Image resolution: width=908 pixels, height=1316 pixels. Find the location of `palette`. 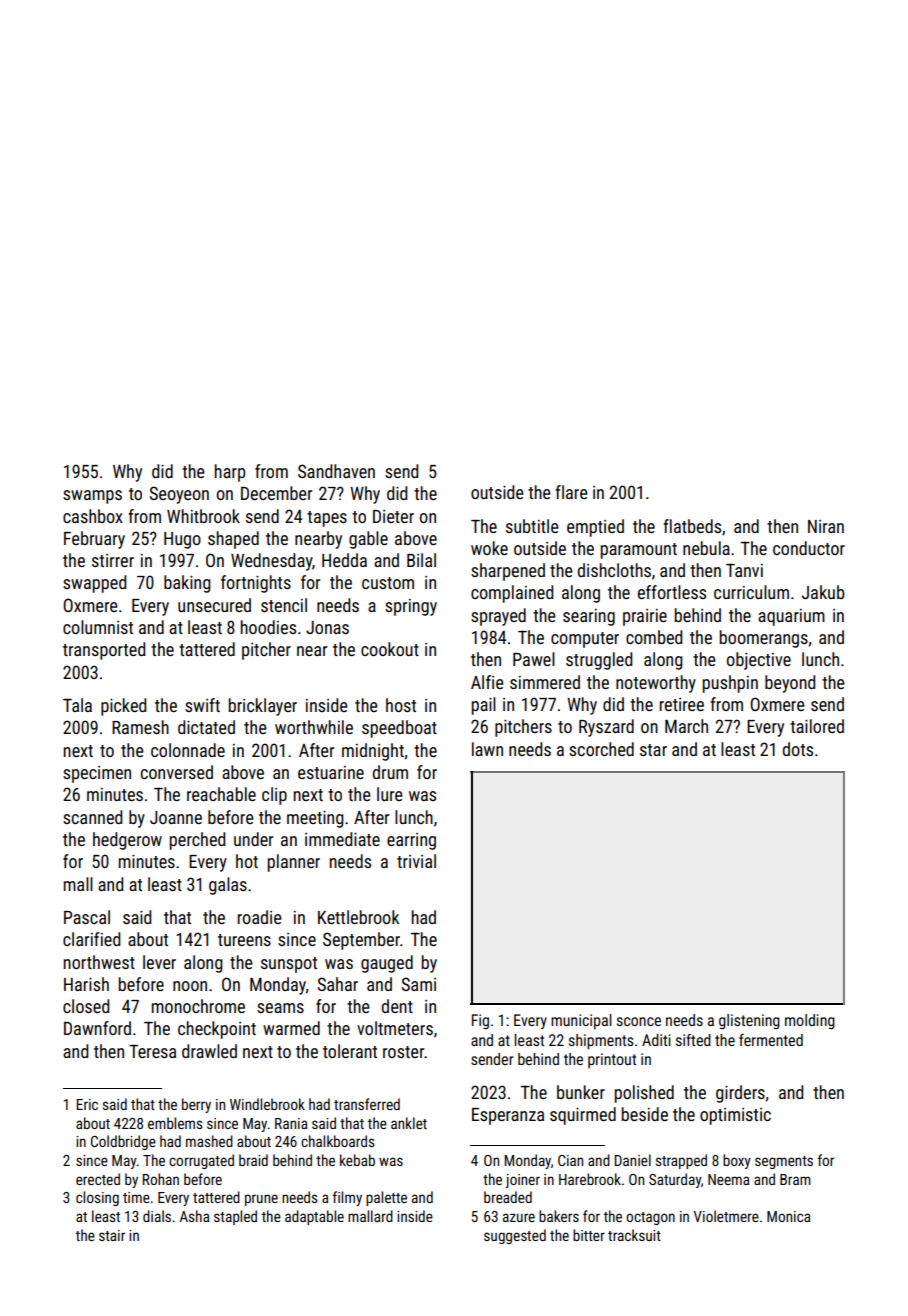

palette is located at coordinates (386, 1198).
